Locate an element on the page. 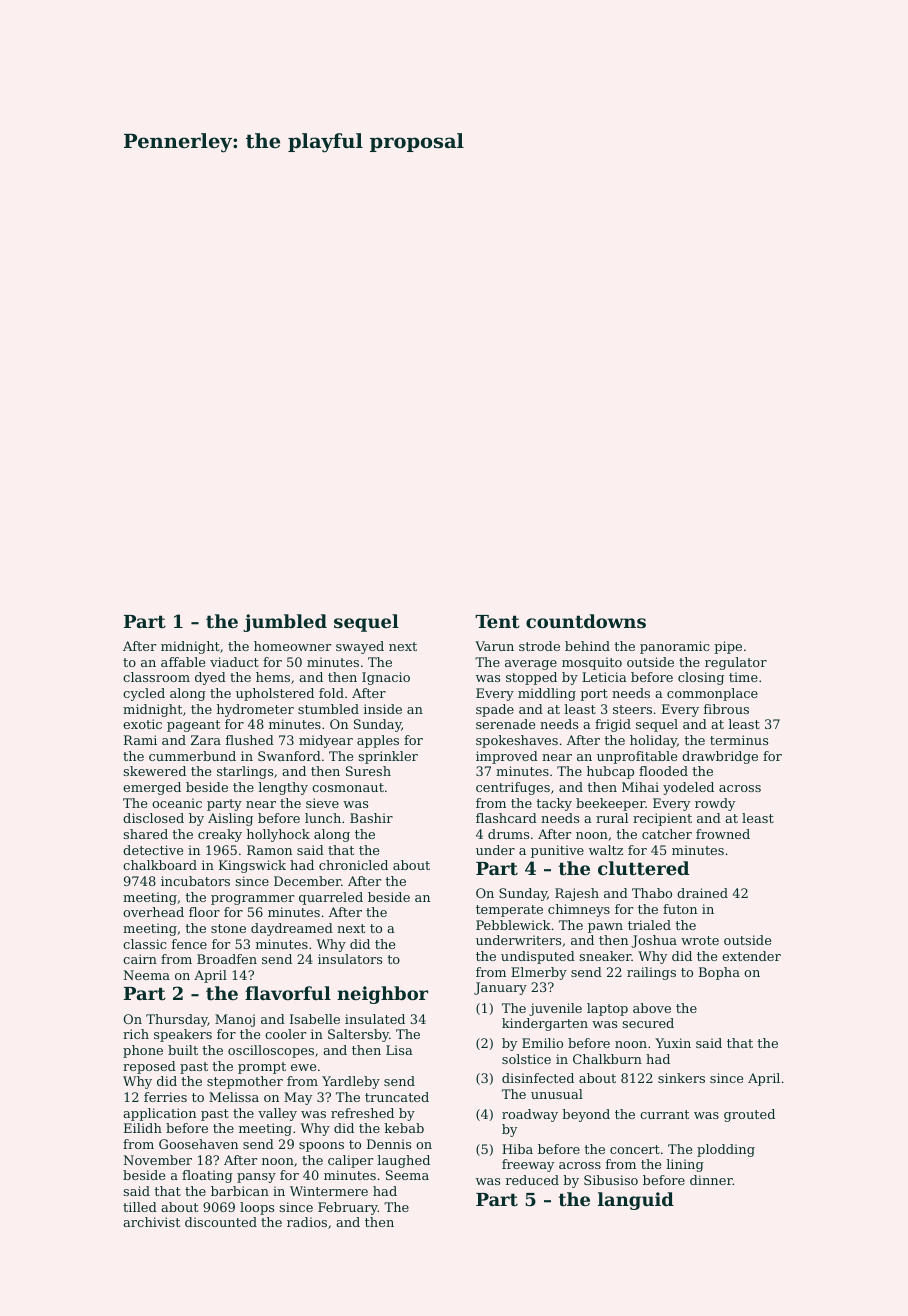  serenade is located at coordinates (505, 724).
